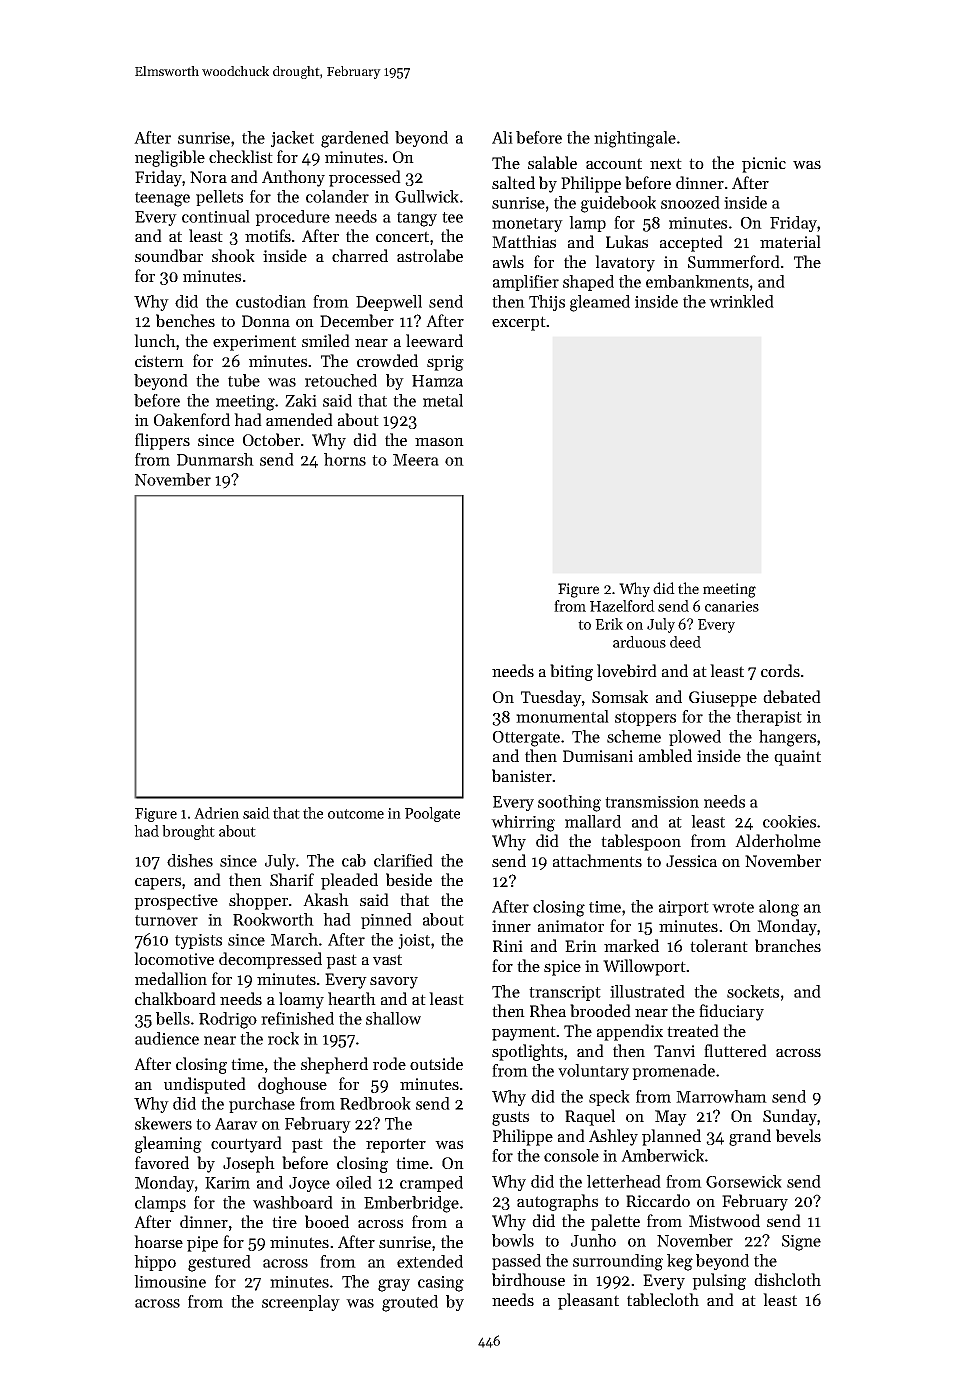 This document has height=1384, width=956. Describe the element at coordinates (292, 879) in the document. I see `Sharif` at that location.
